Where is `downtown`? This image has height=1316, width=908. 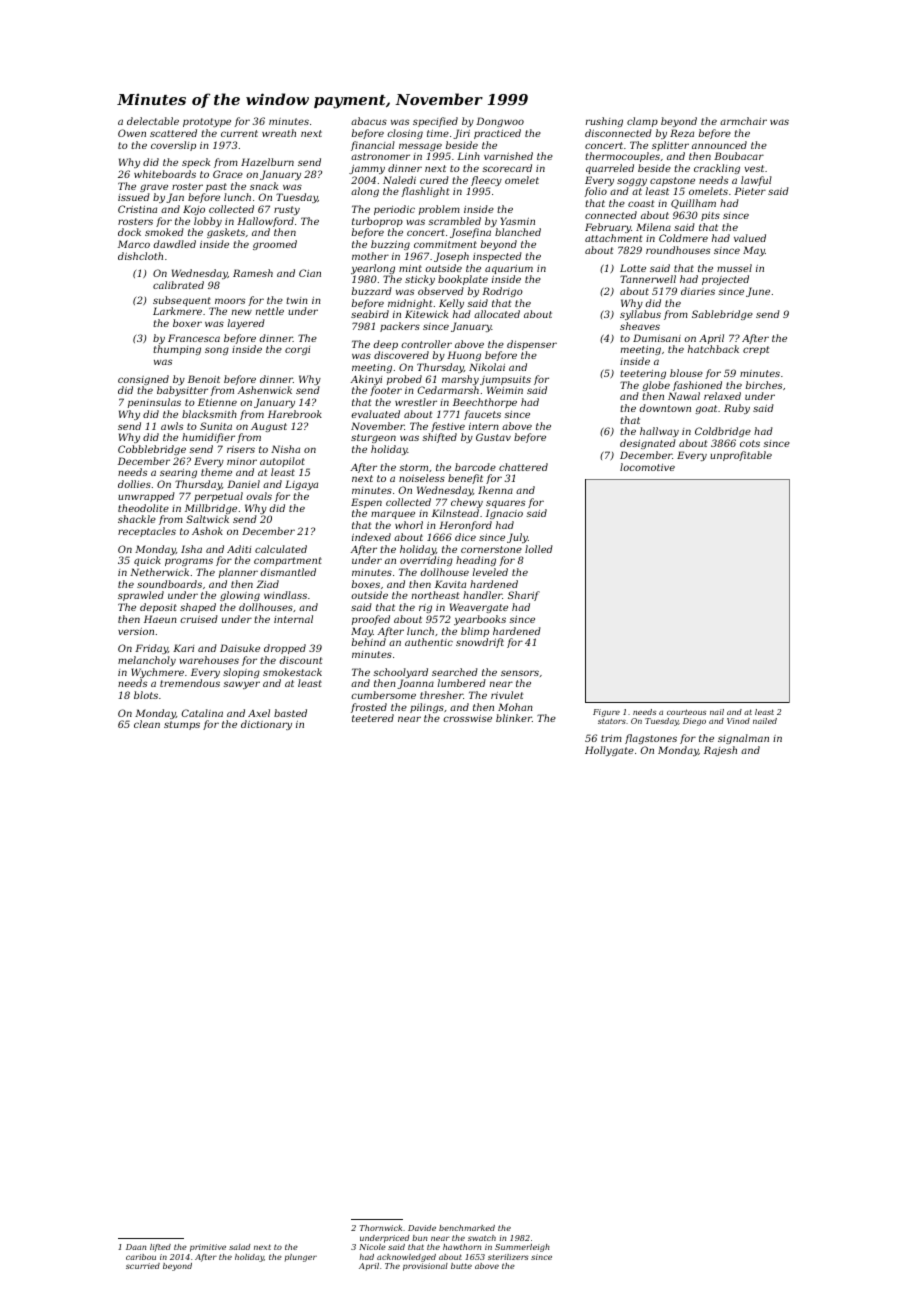
downtown is located at coordinates (665, 408).
